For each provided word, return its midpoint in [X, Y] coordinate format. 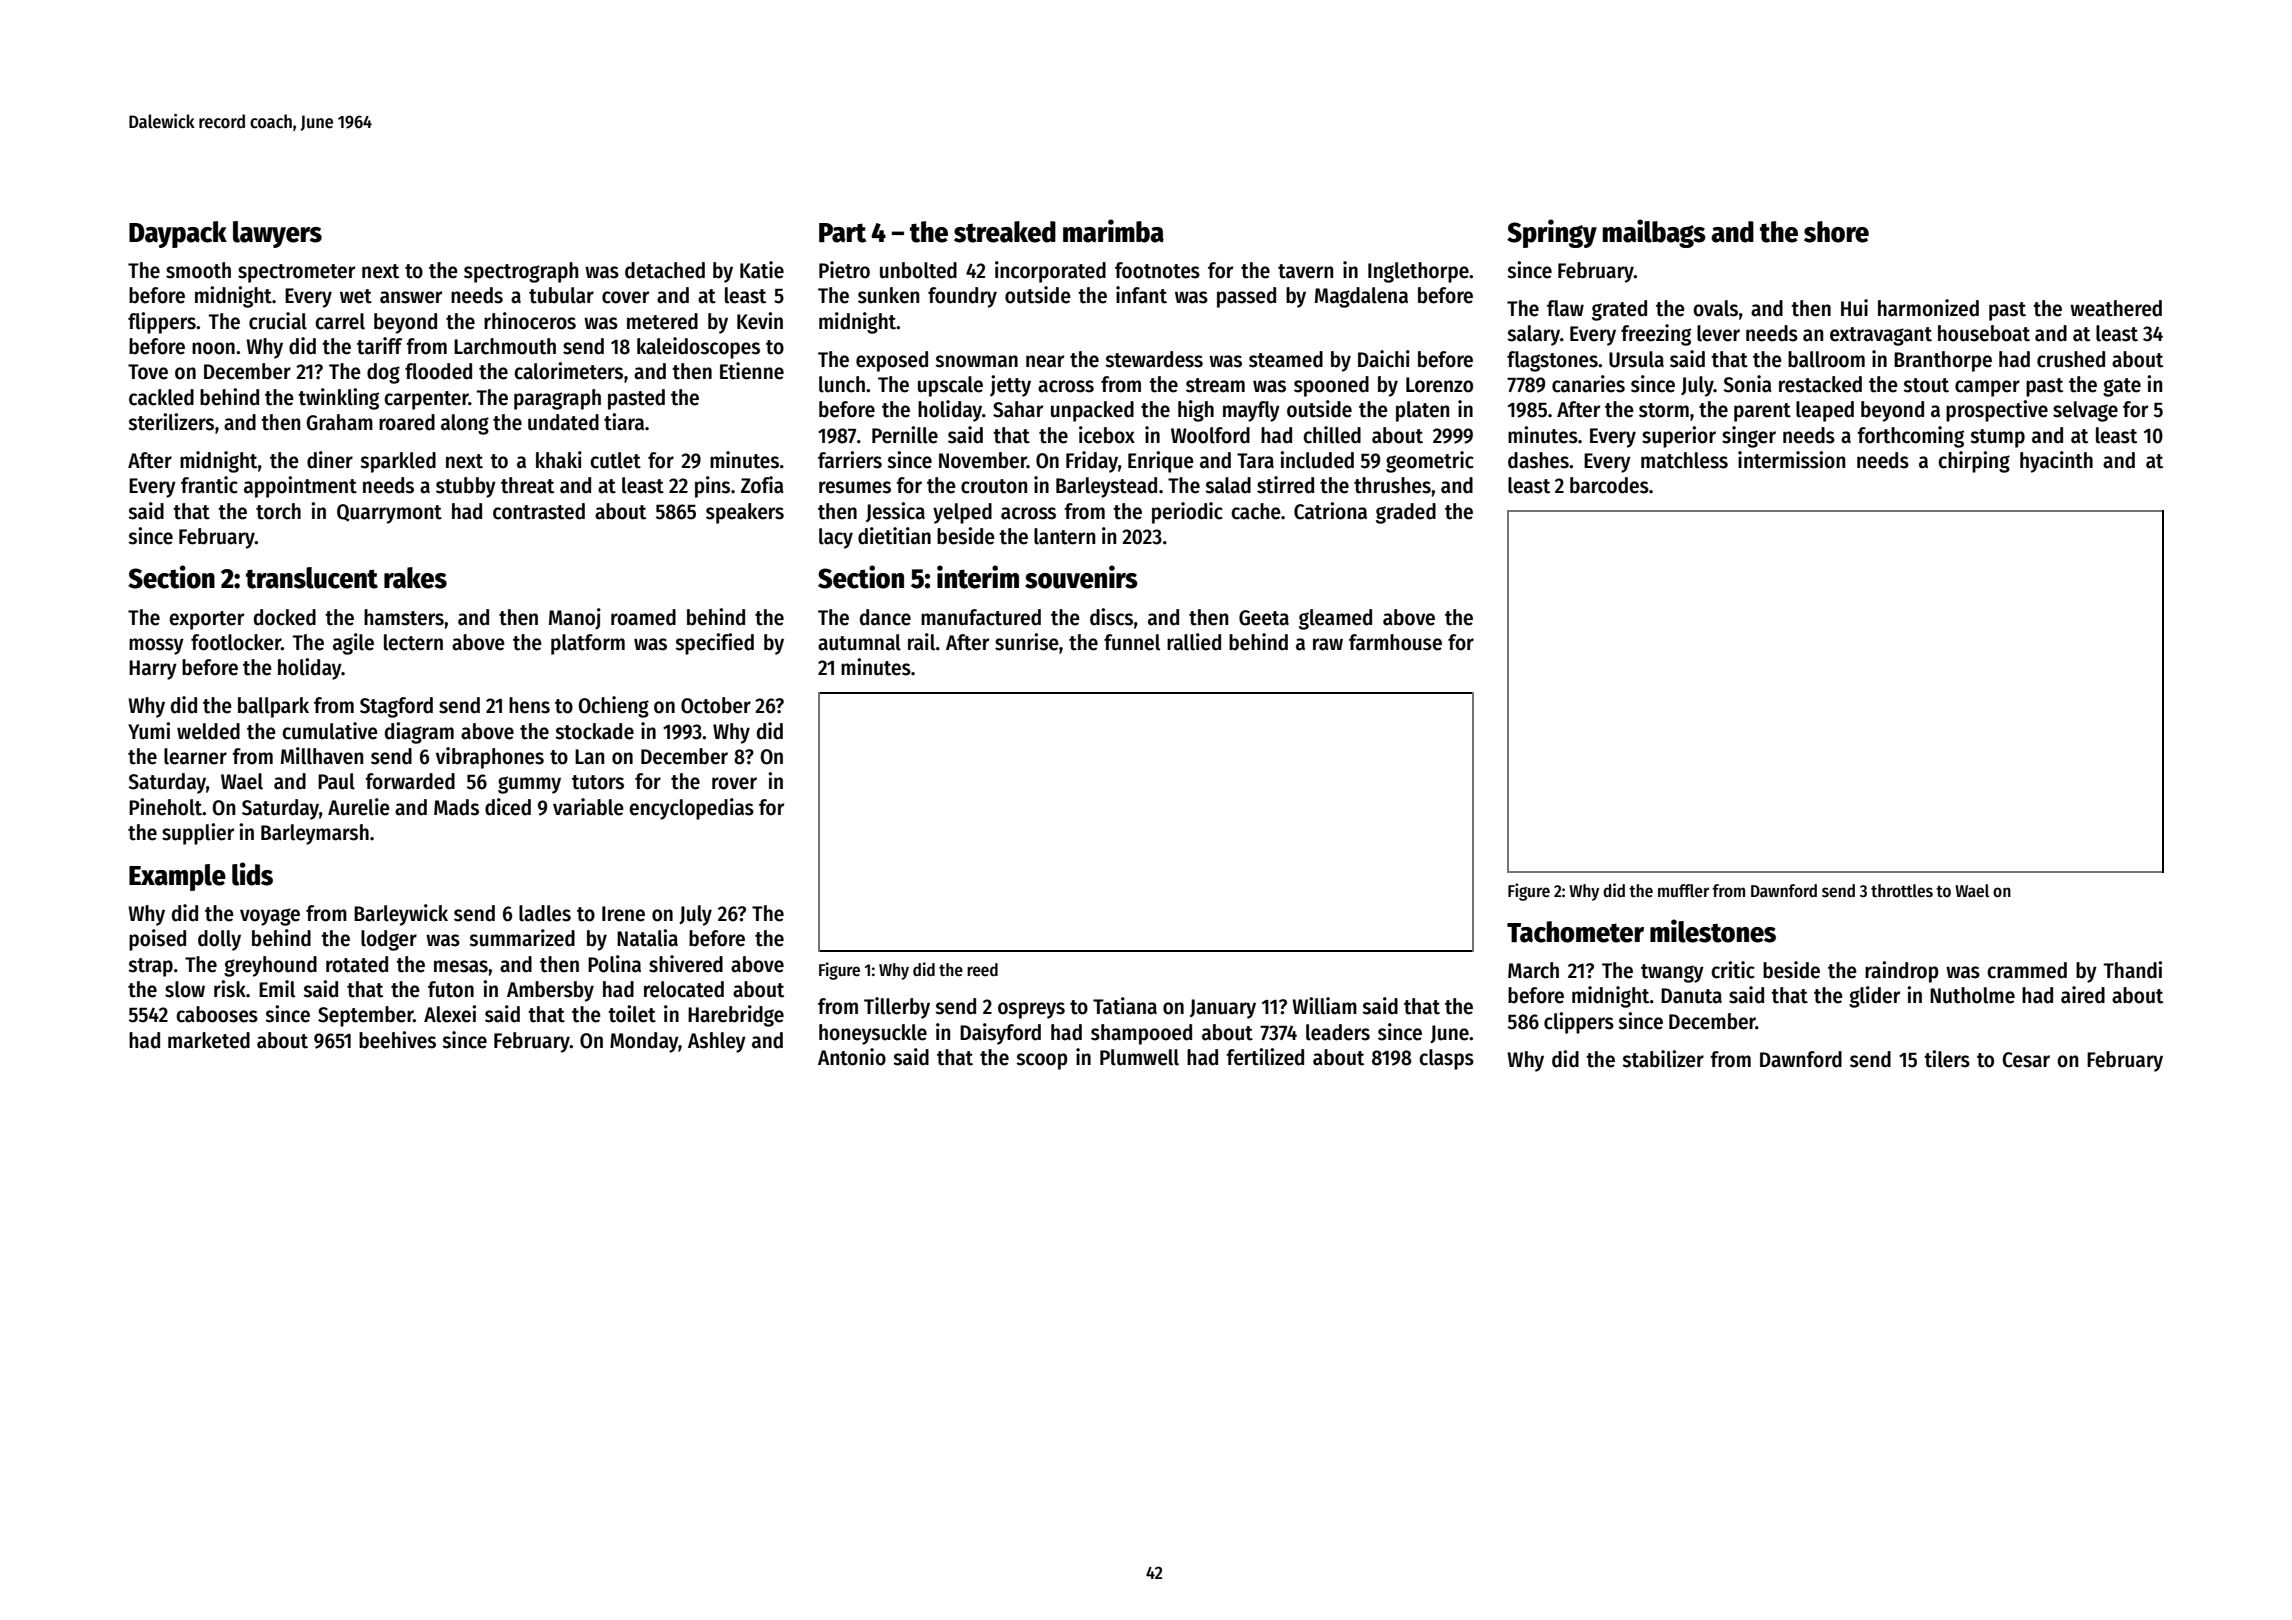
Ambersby [550, 991]
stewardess [1154, 359]
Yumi [149, 731]
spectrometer [296, 273]
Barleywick [401, 915]
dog [383, 373]
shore [1836, 232]
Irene [623, 914]
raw [1328, 644]
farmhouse [1395, 642]
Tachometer [1575, 932]
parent [1762, 412]
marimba [1113, 231]
